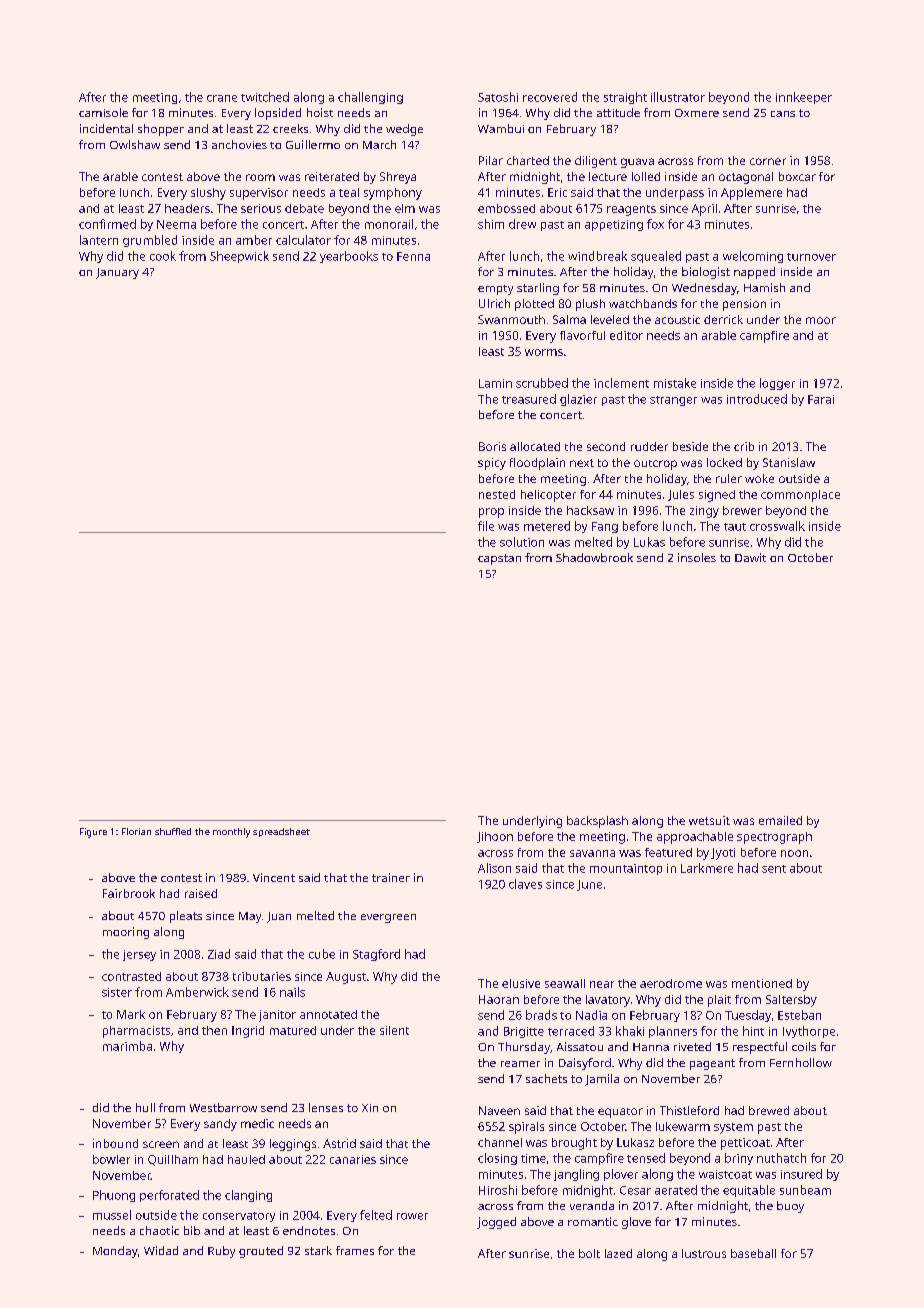 The height and width of the image is (1308, 924). I want to click on Sheepwick, so click(239, 257).
